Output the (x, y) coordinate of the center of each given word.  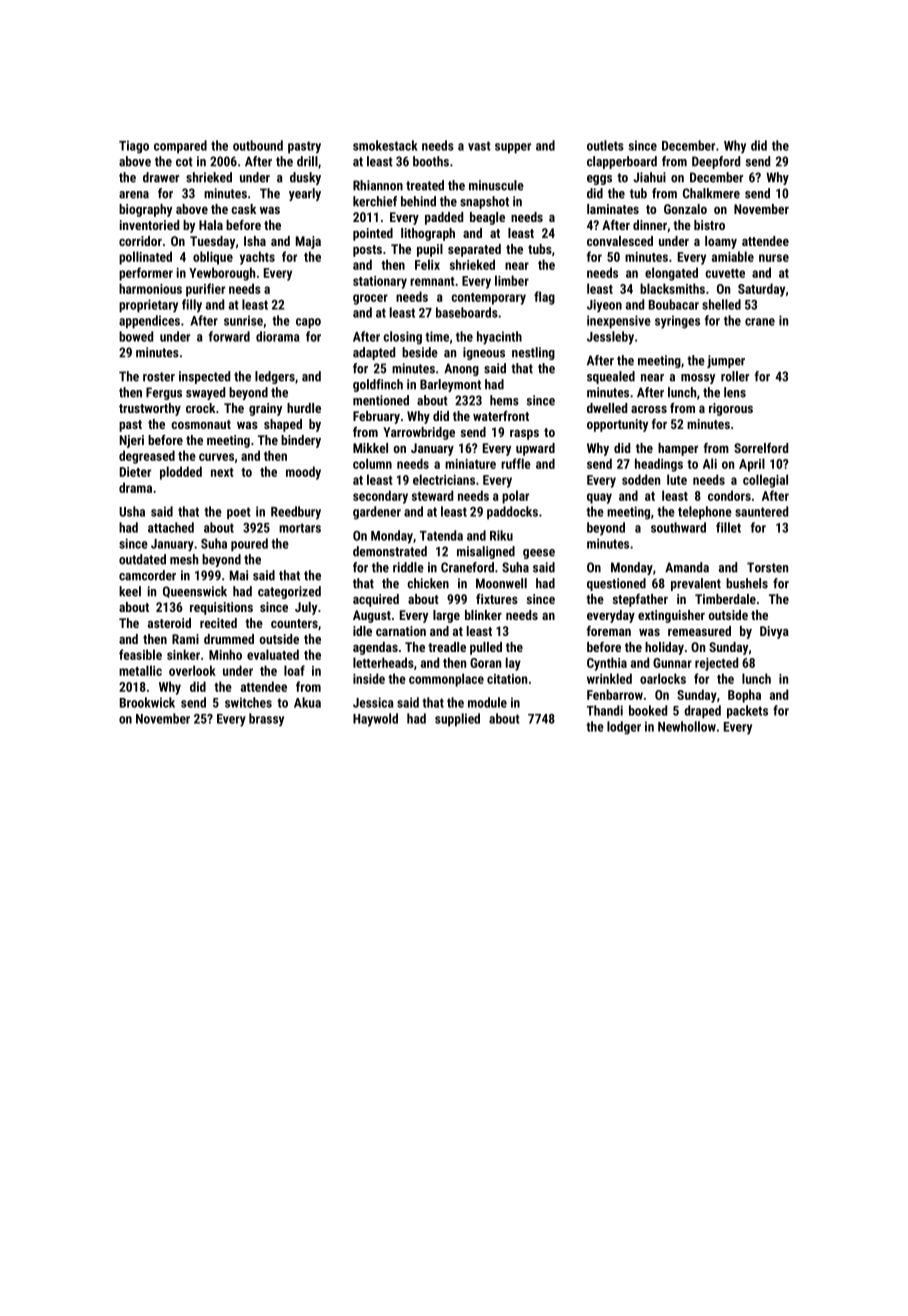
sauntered (761, 511)
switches (248, 702)
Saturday (761, 290)
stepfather (640, 600)
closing (402, 338)
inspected (204, 377)
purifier (205, 290)
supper (513, 148)
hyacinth (499, 338)
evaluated (273, 654)
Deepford (716, 162)
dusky (305, 178)
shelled (721, 304)
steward (432, 495)
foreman (608, 631)
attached (171, 527)
